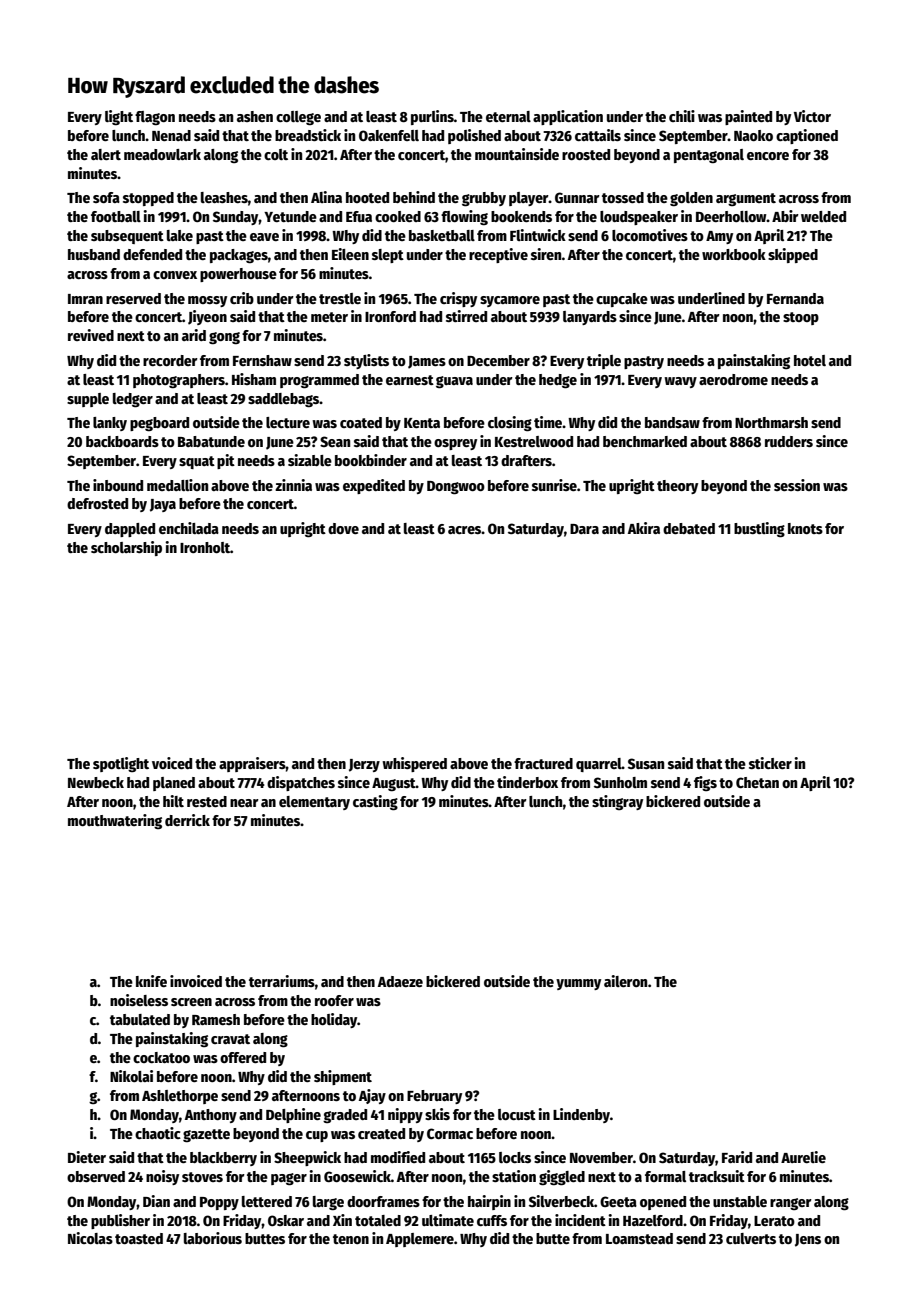 The image size is (924, 1308). Describe the element at coordinates (187, 820) in the screenshot. I see `derrick` at that location.
